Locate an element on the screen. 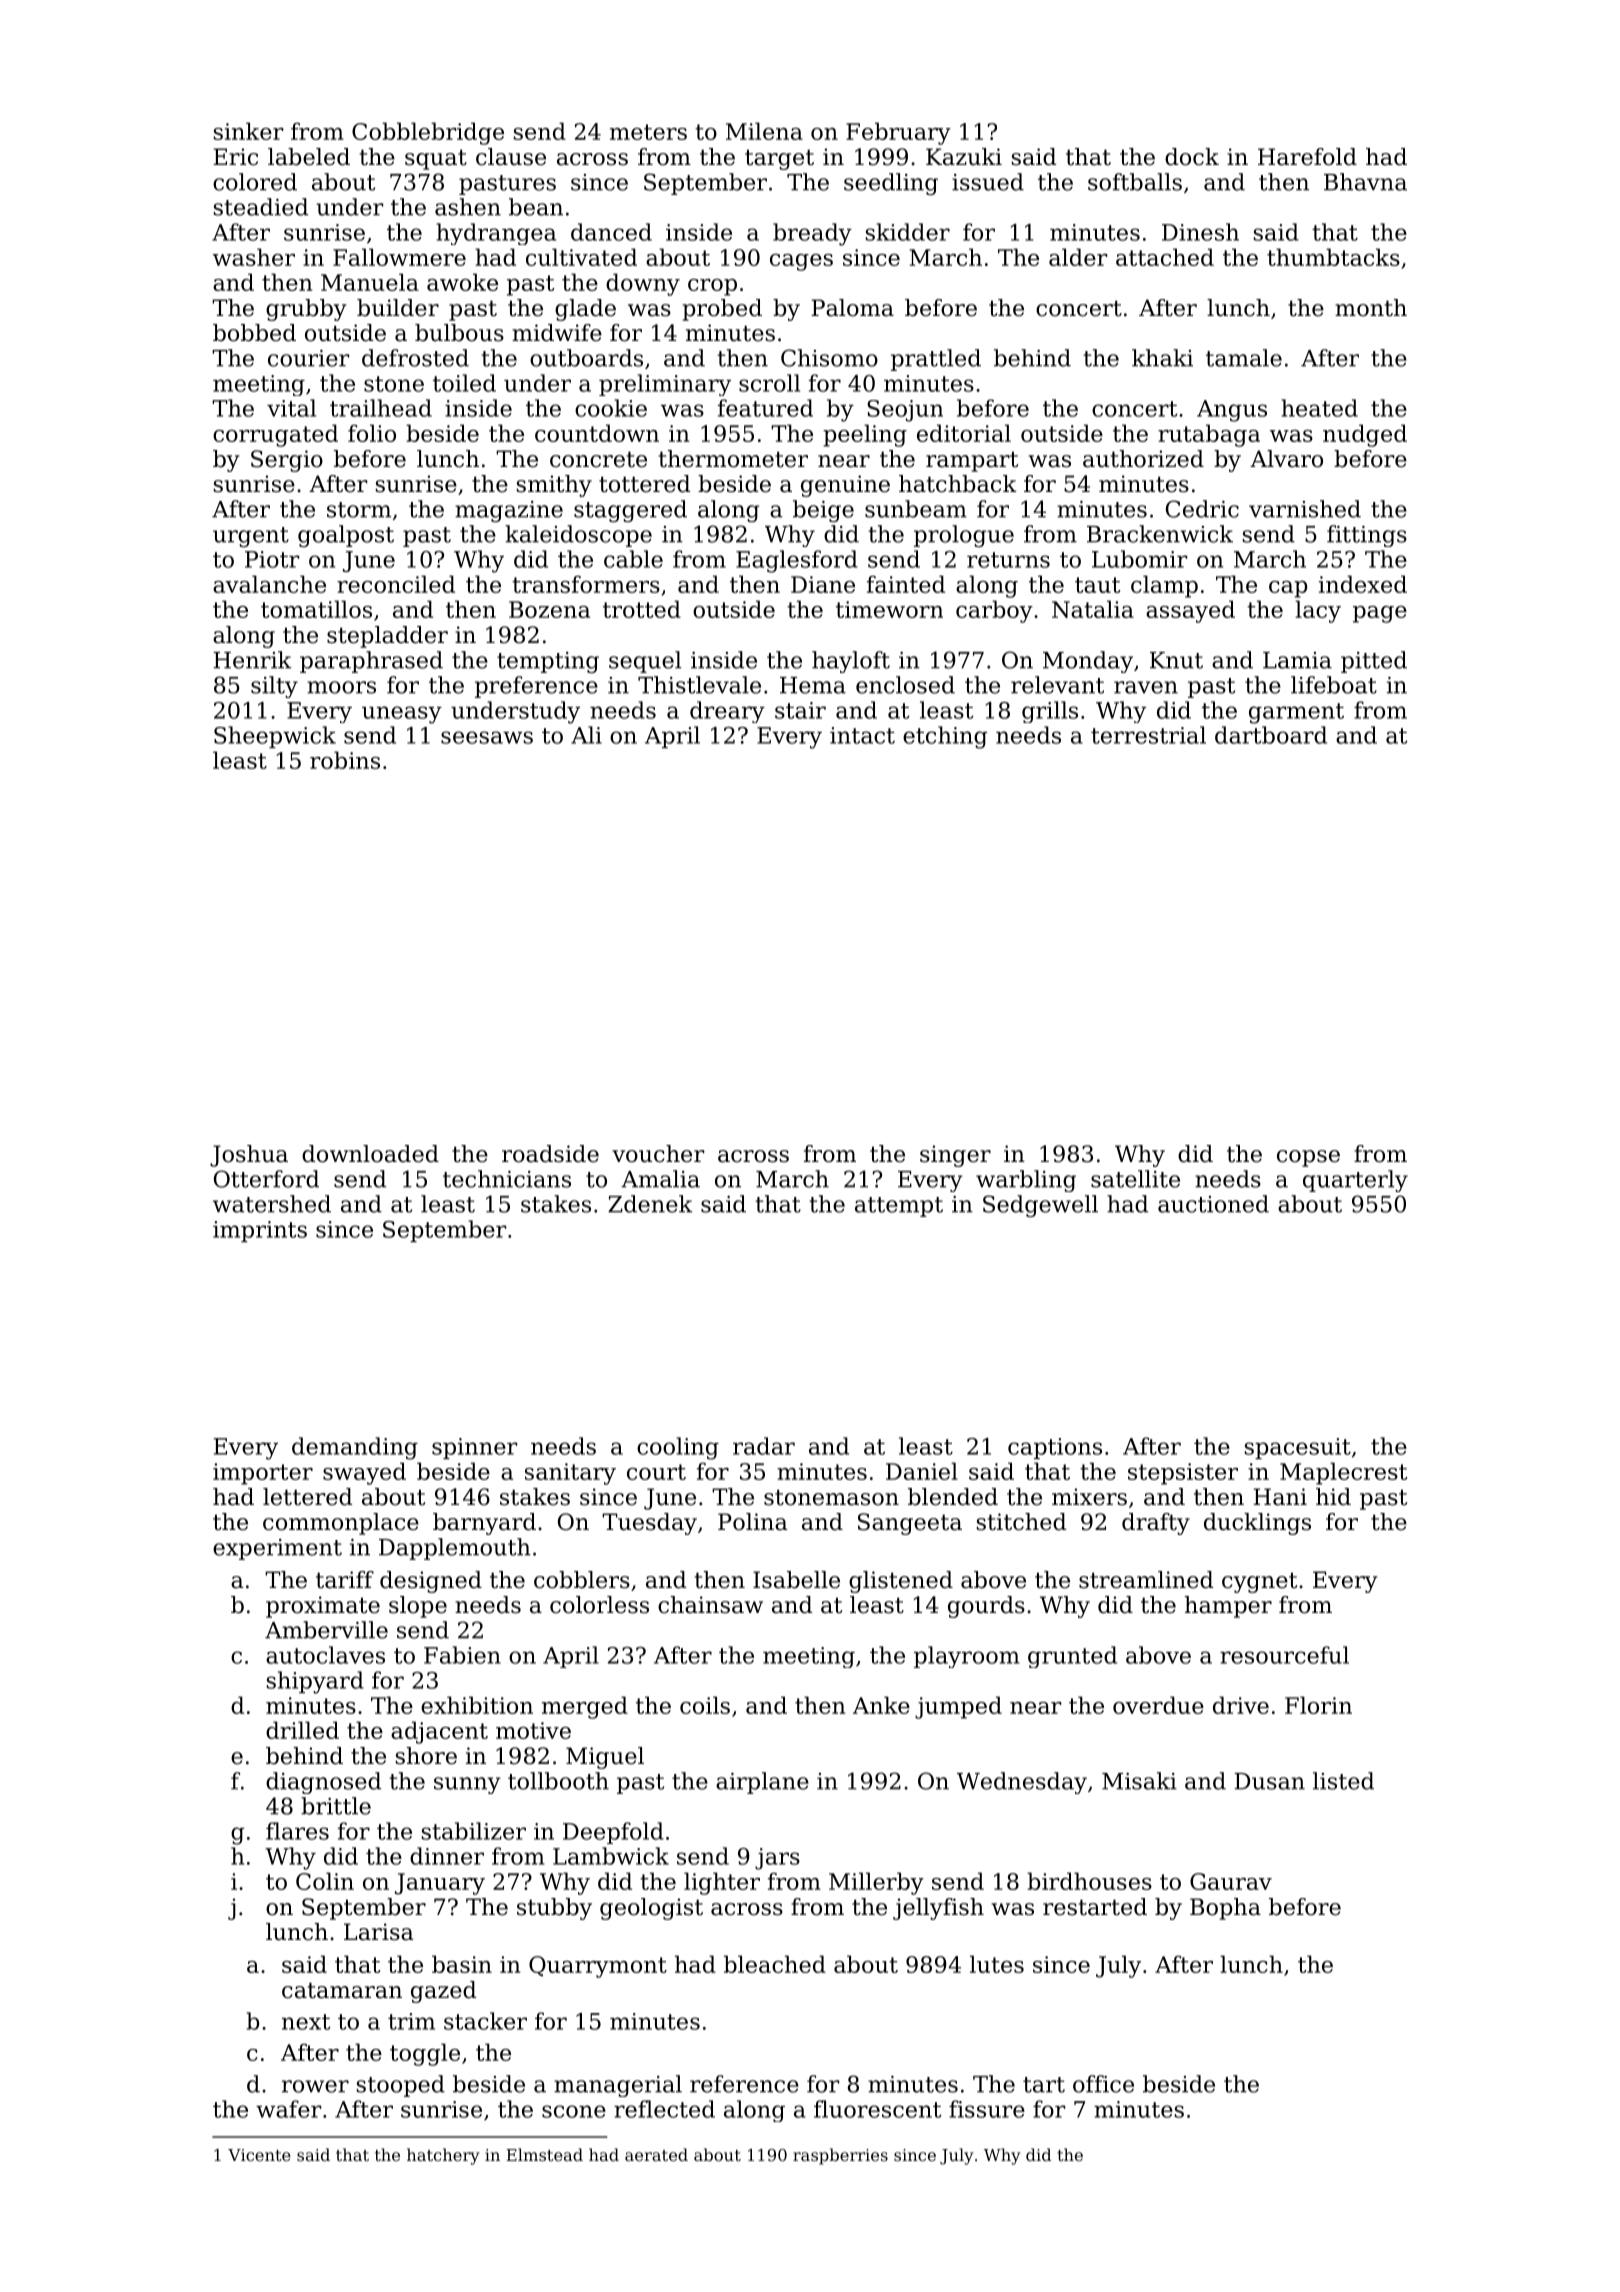  avalanche is located at coordinates (269, 584).
